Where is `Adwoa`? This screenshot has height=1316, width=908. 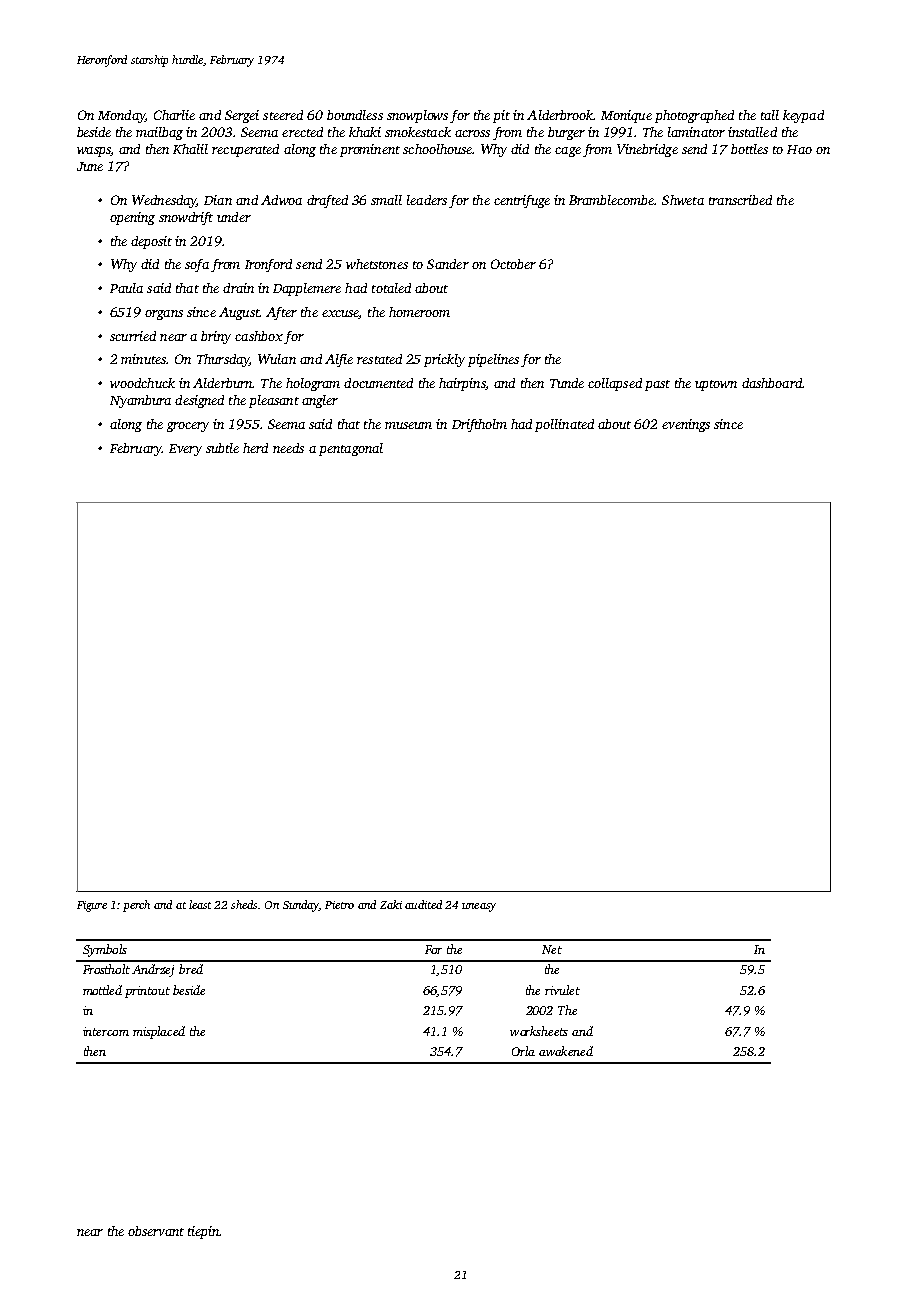
Adwoa is located at coordinates (281, 200).
